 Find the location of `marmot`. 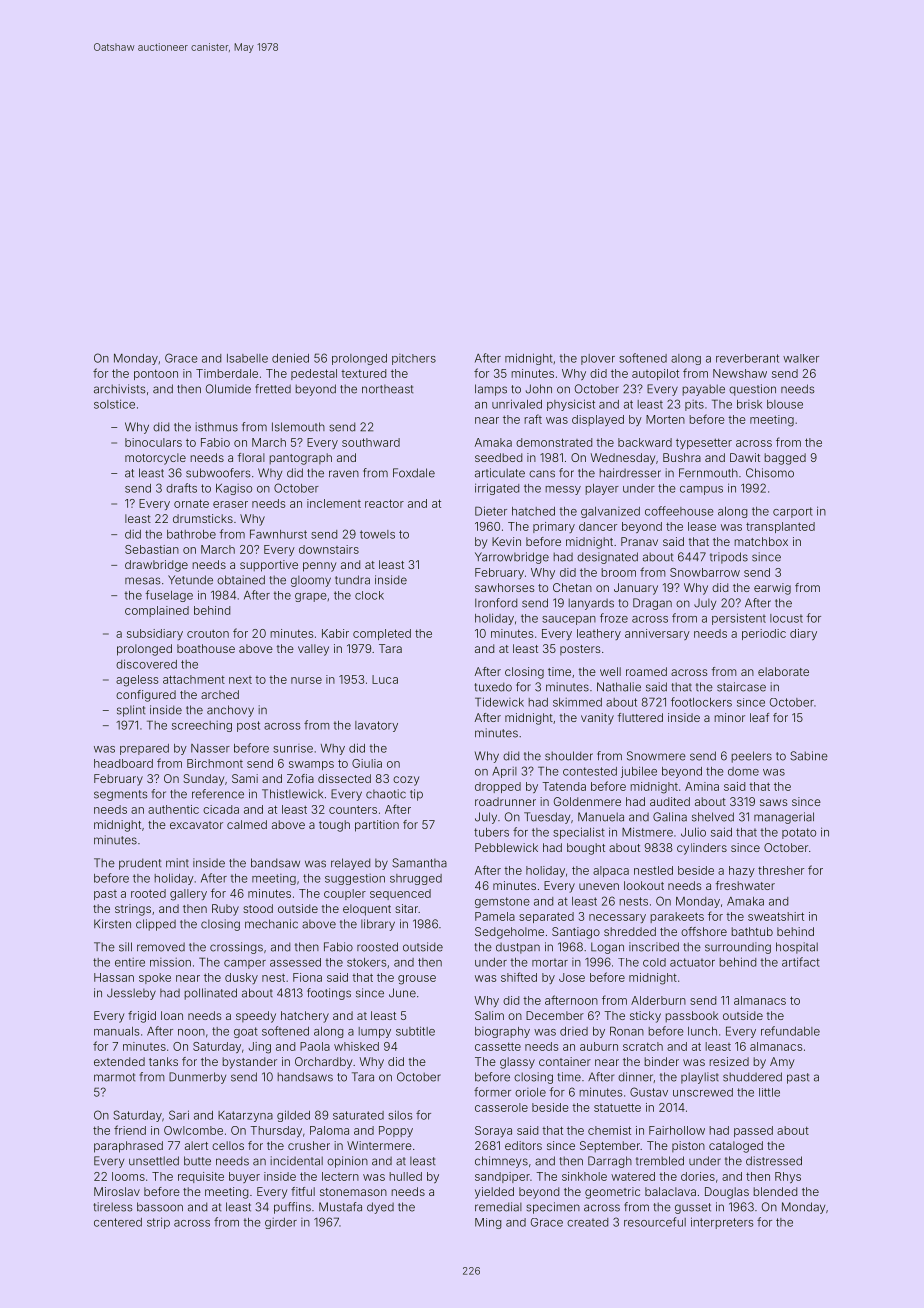

marmot is located at coordinates (114, 1077).
